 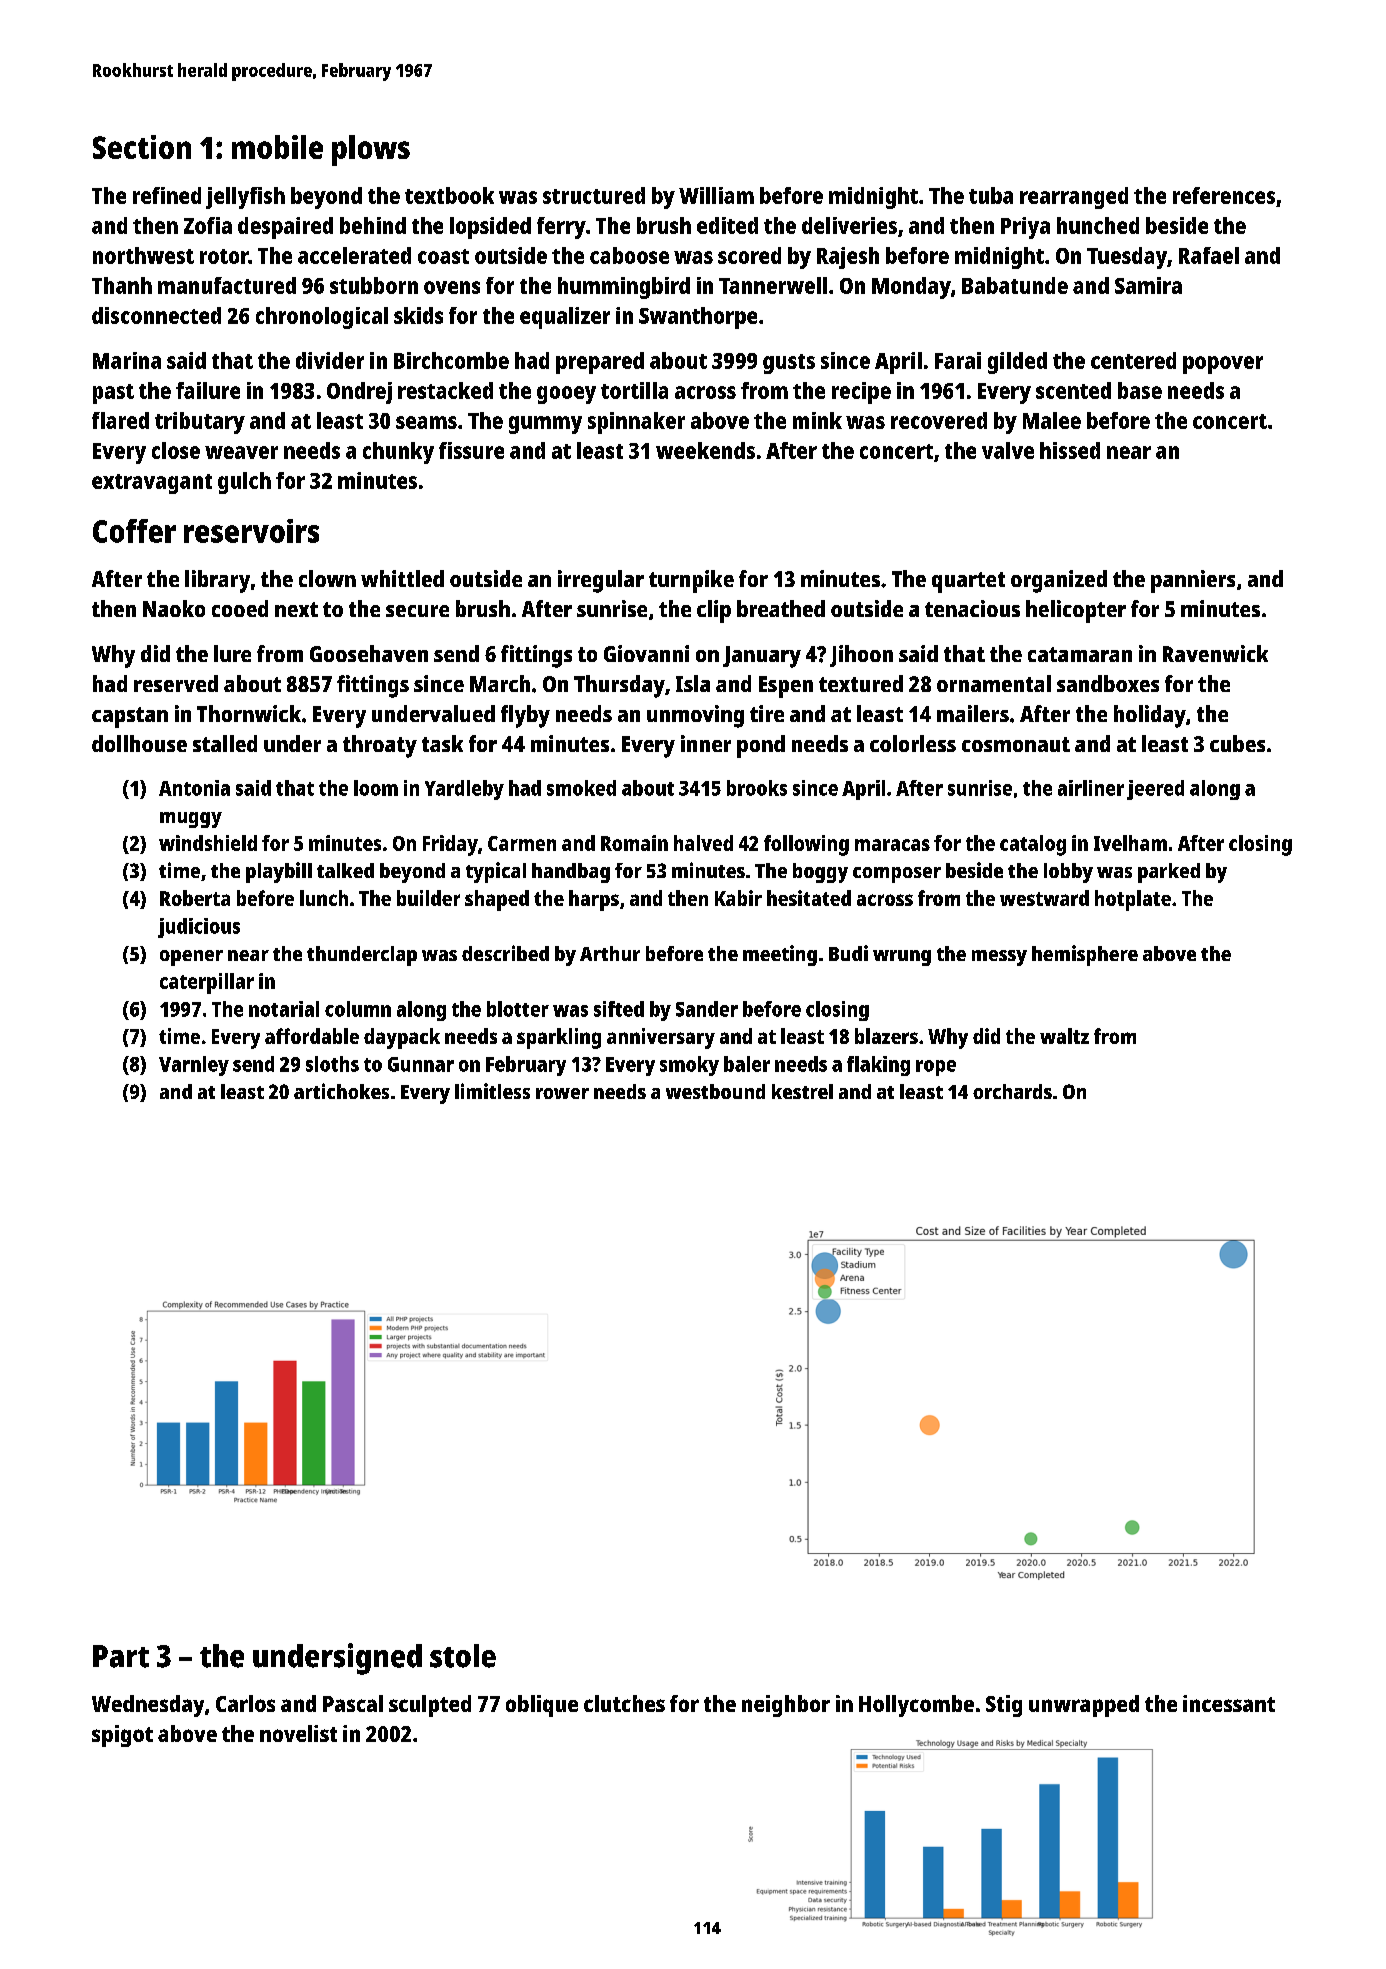 What do you see at coordinates (463, 1656) in the screenshot?
I see `stole` at bounding box center [463, 1656].
